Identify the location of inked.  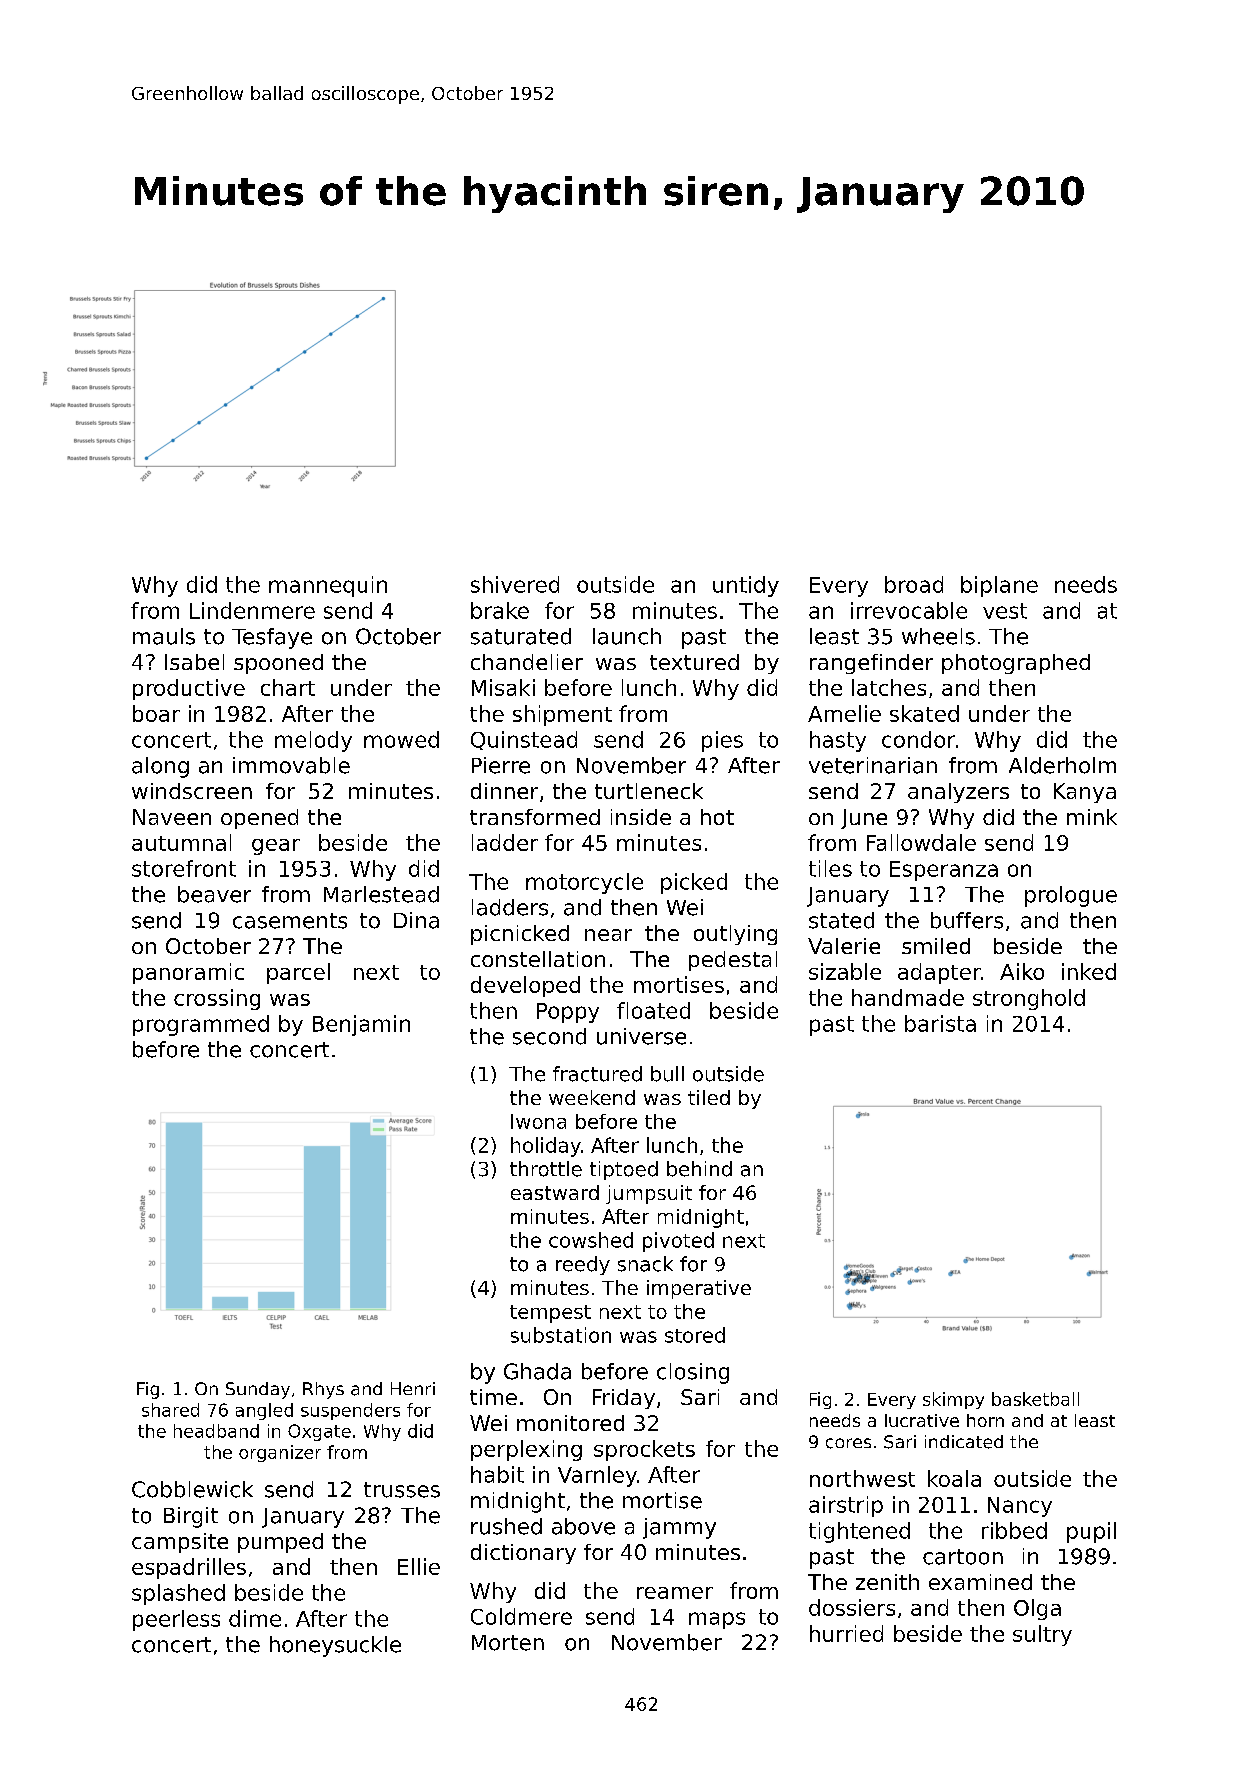
(1089, 971).
